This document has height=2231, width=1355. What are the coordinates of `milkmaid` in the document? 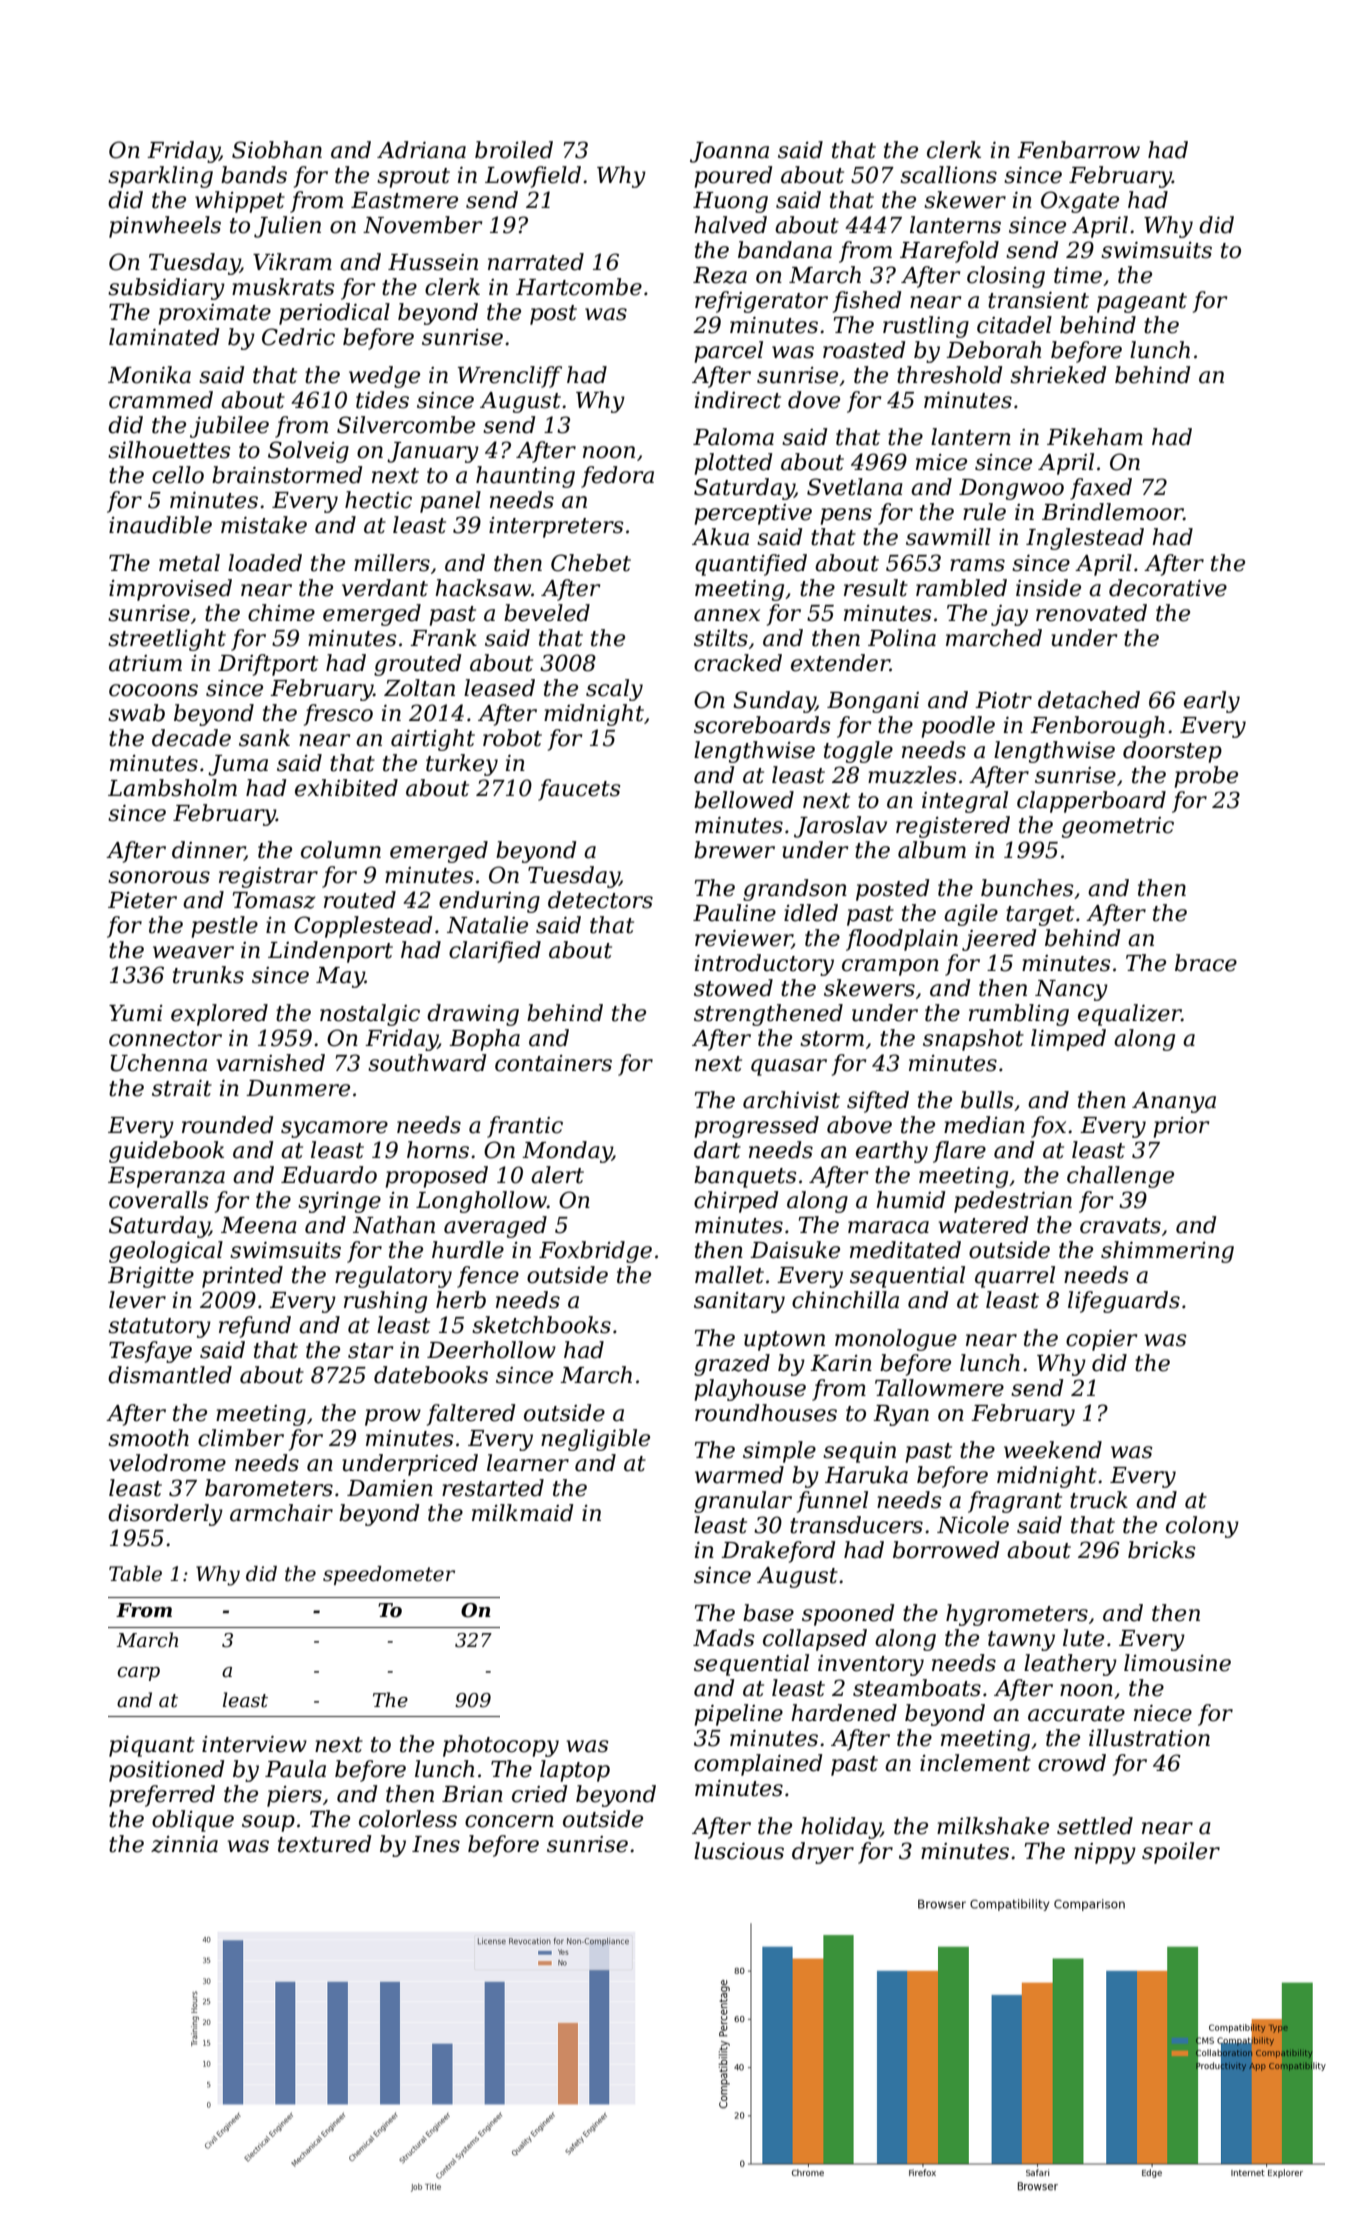 It's located at (522, 1513).
